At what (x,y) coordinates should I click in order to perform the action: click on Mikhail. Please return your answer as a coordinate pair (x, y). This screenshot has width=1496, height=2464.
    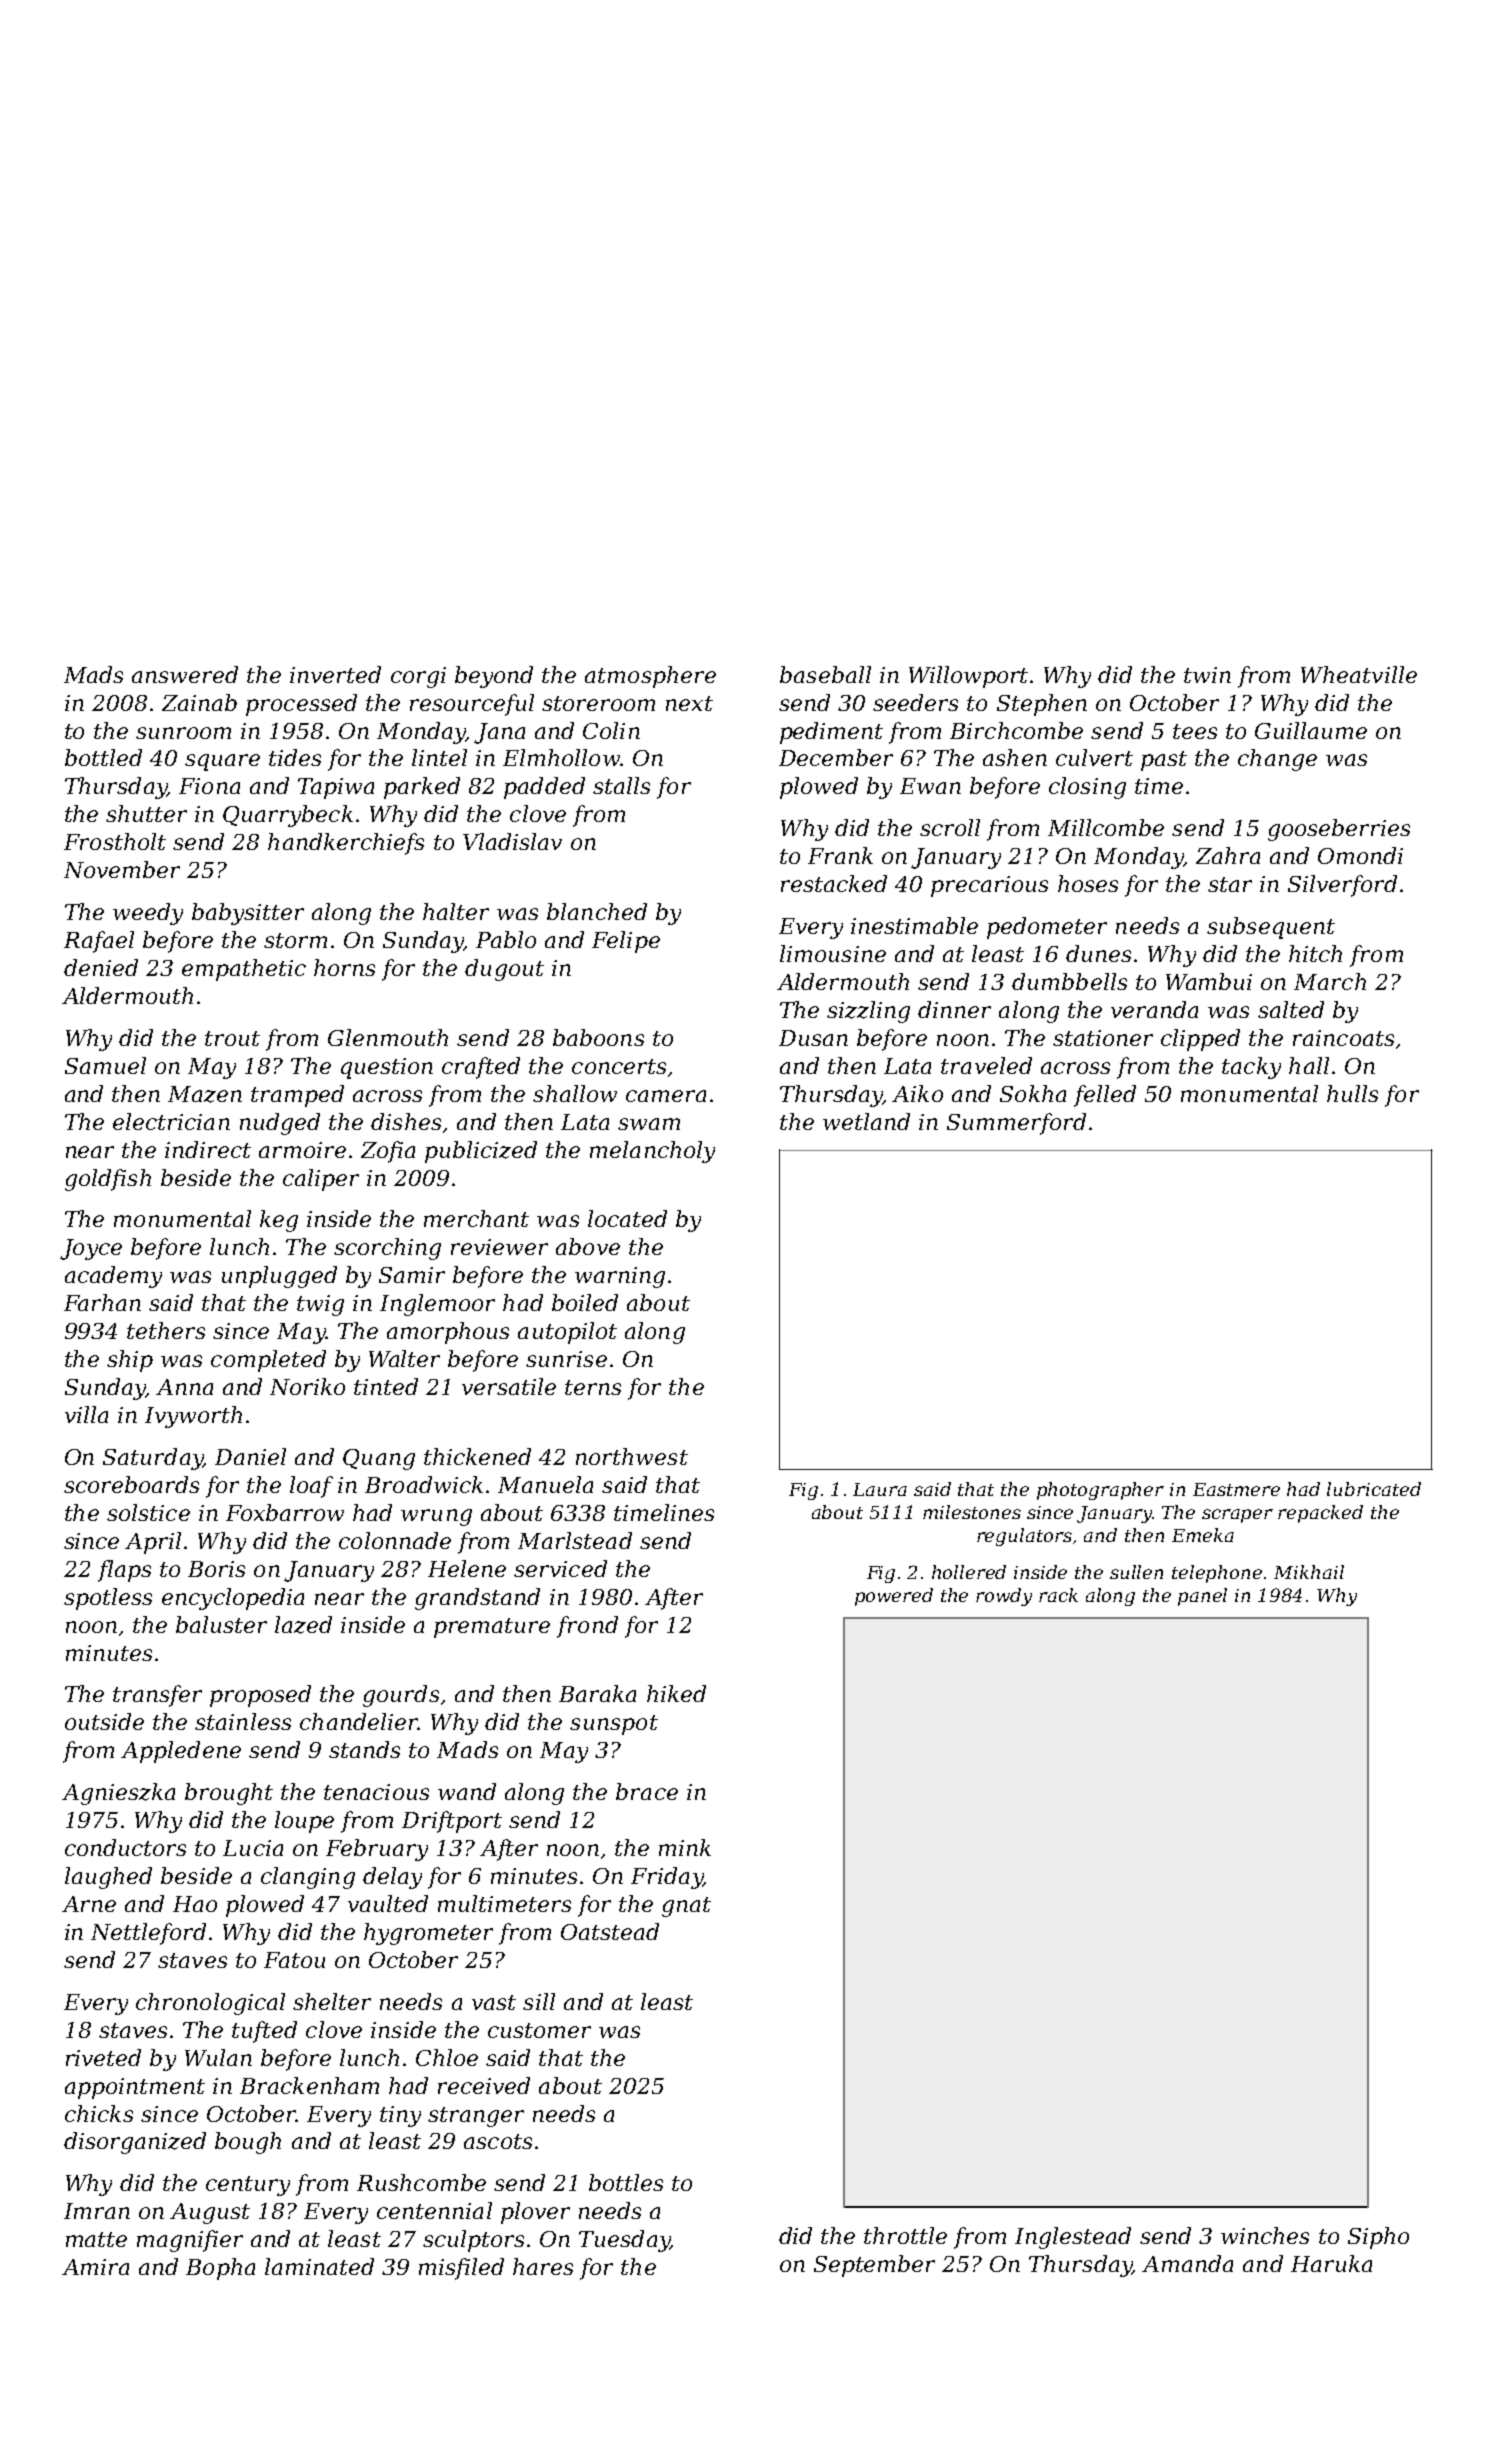
    Looking at the image, I should click on (1309, 1572).
